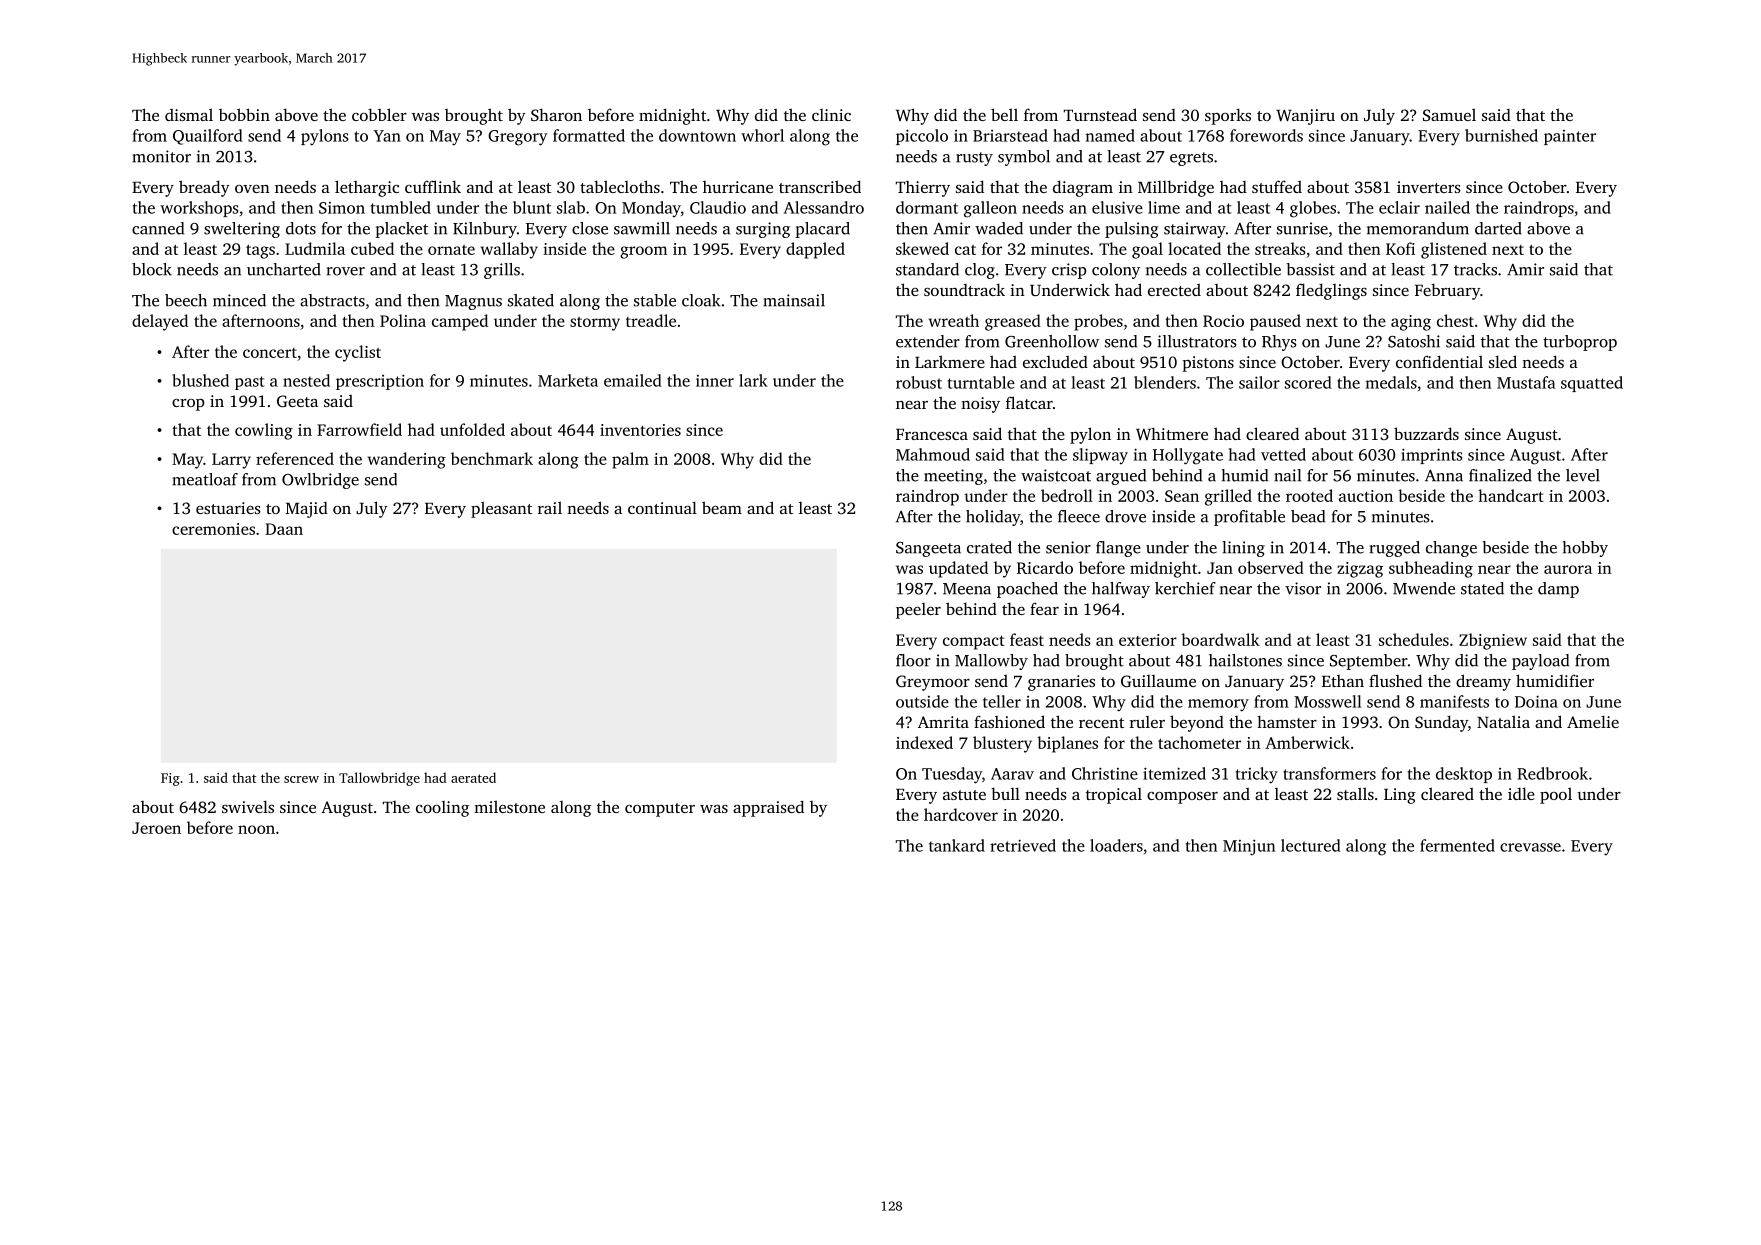  I want to click on excluded, so click(1055, 362).
